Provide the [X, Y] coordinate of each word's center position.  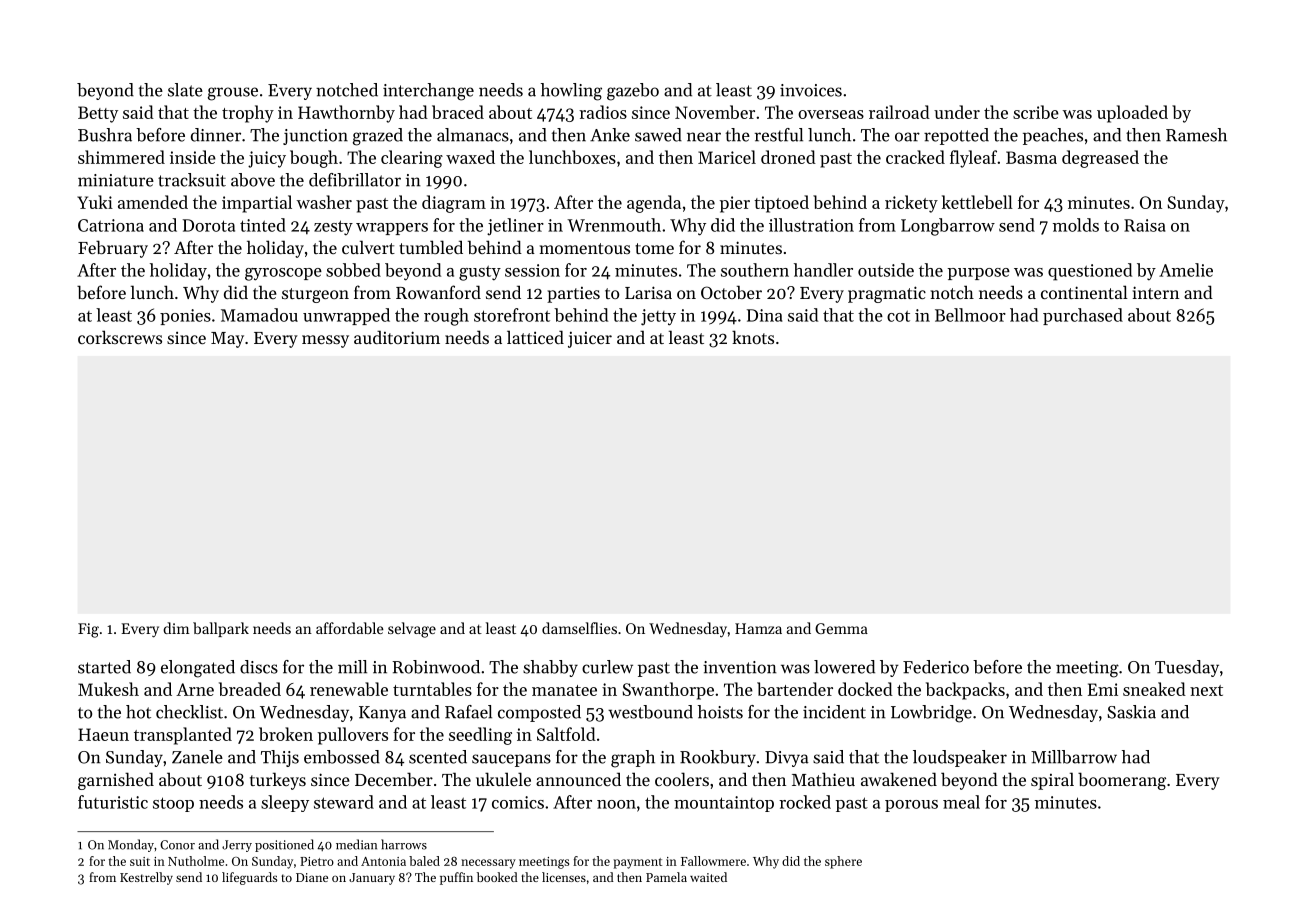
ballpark [221, 629]
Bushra [105, 135]
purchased [1083, 316]
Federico [936, 667]
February [113, 249]
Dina [764, 315]
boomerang [1122, 781]
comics [518, 802]
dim [176, 628]
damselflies [579, 628]
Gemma [841, 628]
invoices [811, 90]
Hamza [758, 628]
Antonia [383, 861]
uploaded [1132, 114]
